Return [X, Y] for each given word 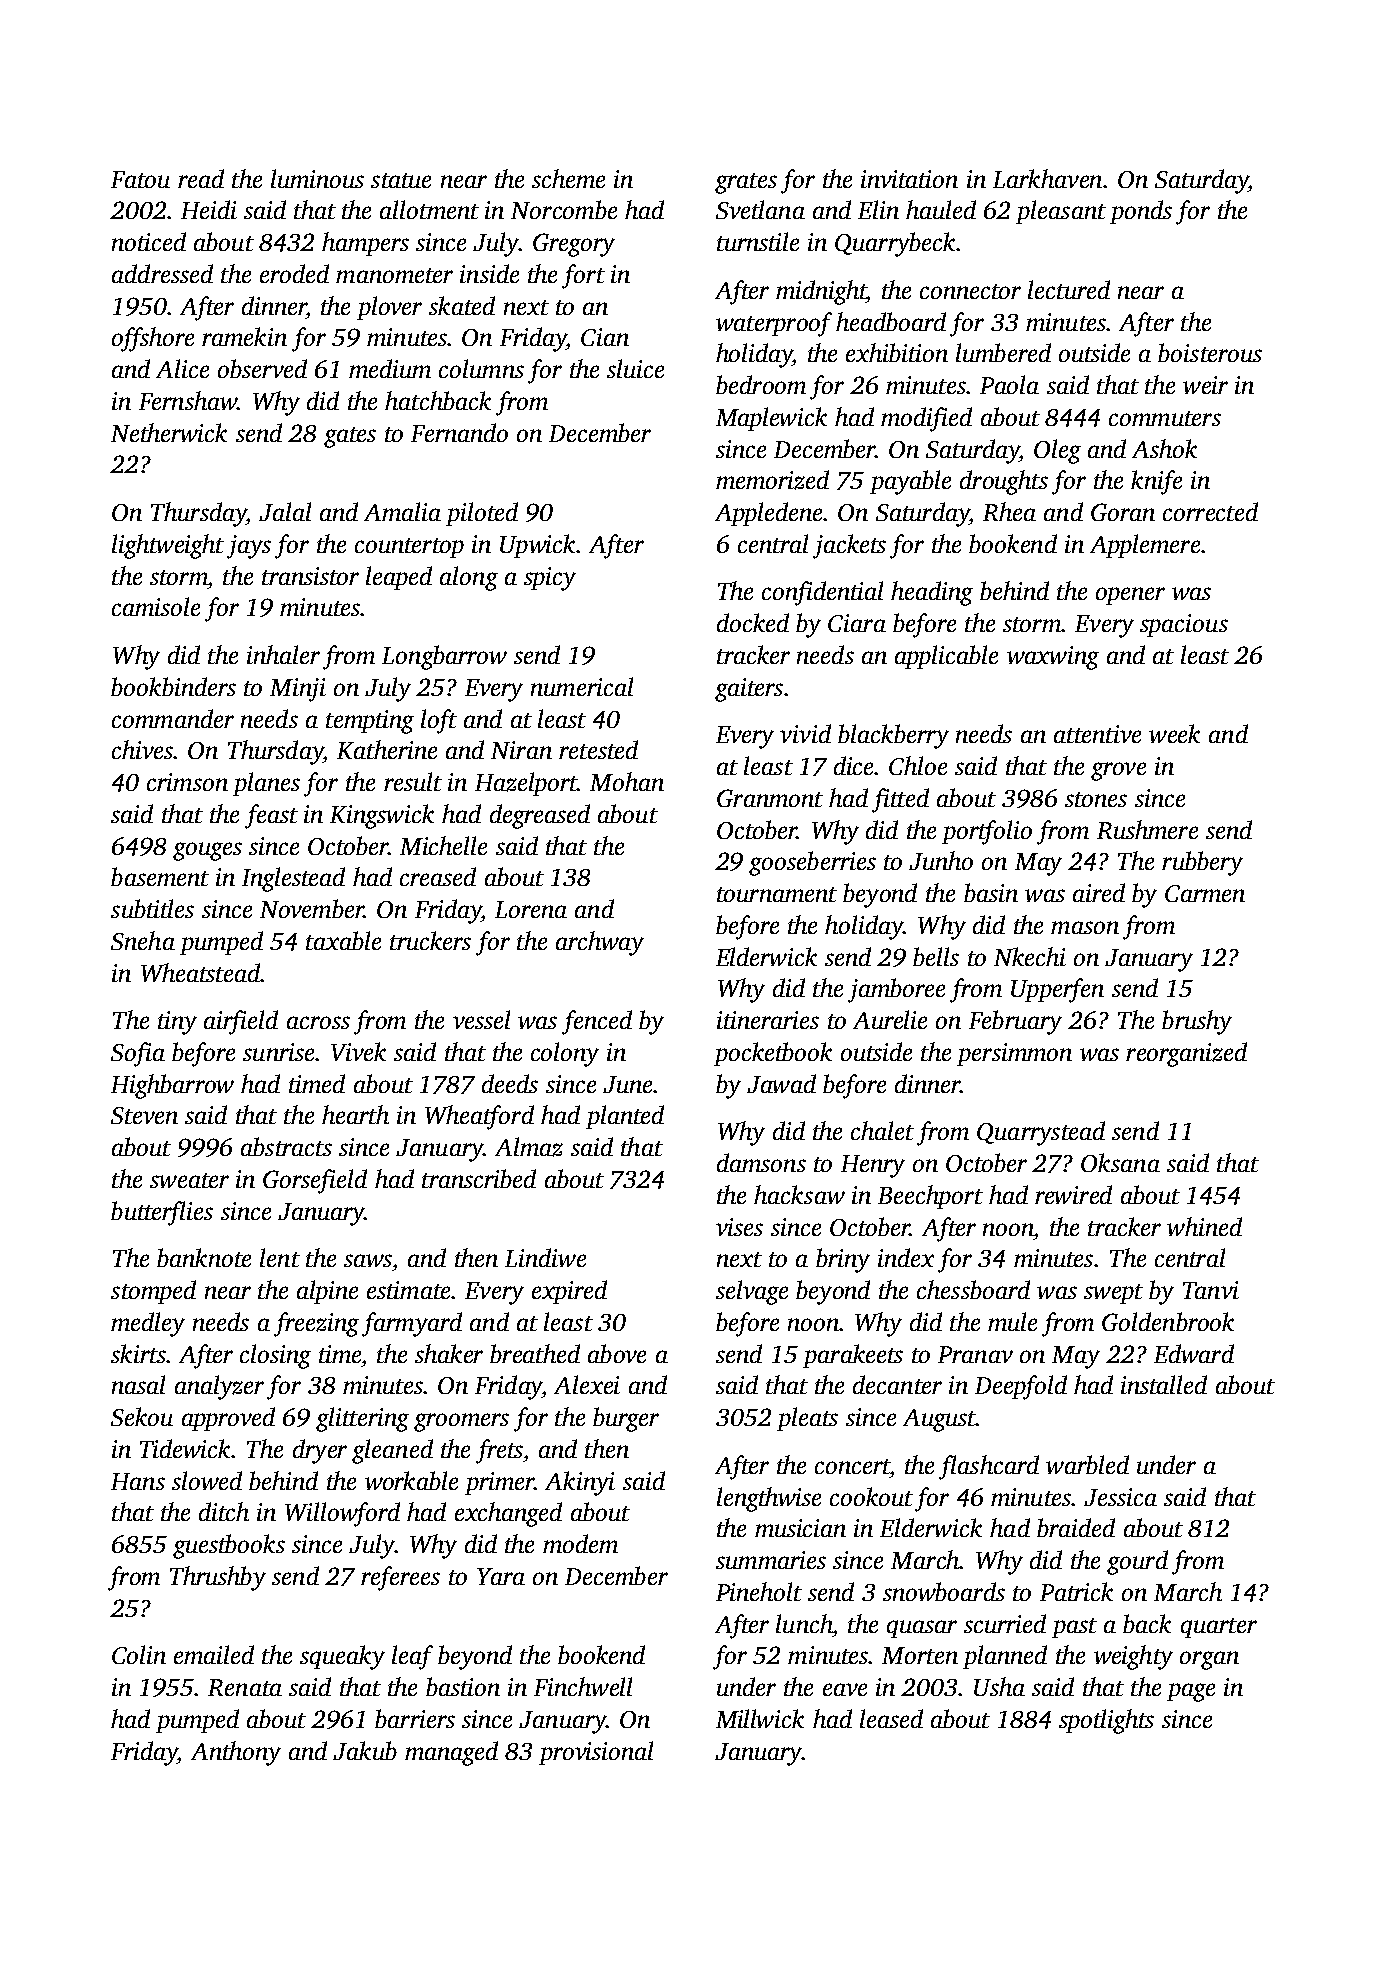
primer [499, 1483]
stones [1096, 799]
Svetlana [760, 209]
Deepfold [1021, 1387]
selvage [752, 1292]
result [413, 781]
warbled [1087, 1464]
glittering [362, 1419]
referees [400, 1578]
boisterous [1210, 352]
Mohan [627, 781]
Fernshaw [188, 400]
